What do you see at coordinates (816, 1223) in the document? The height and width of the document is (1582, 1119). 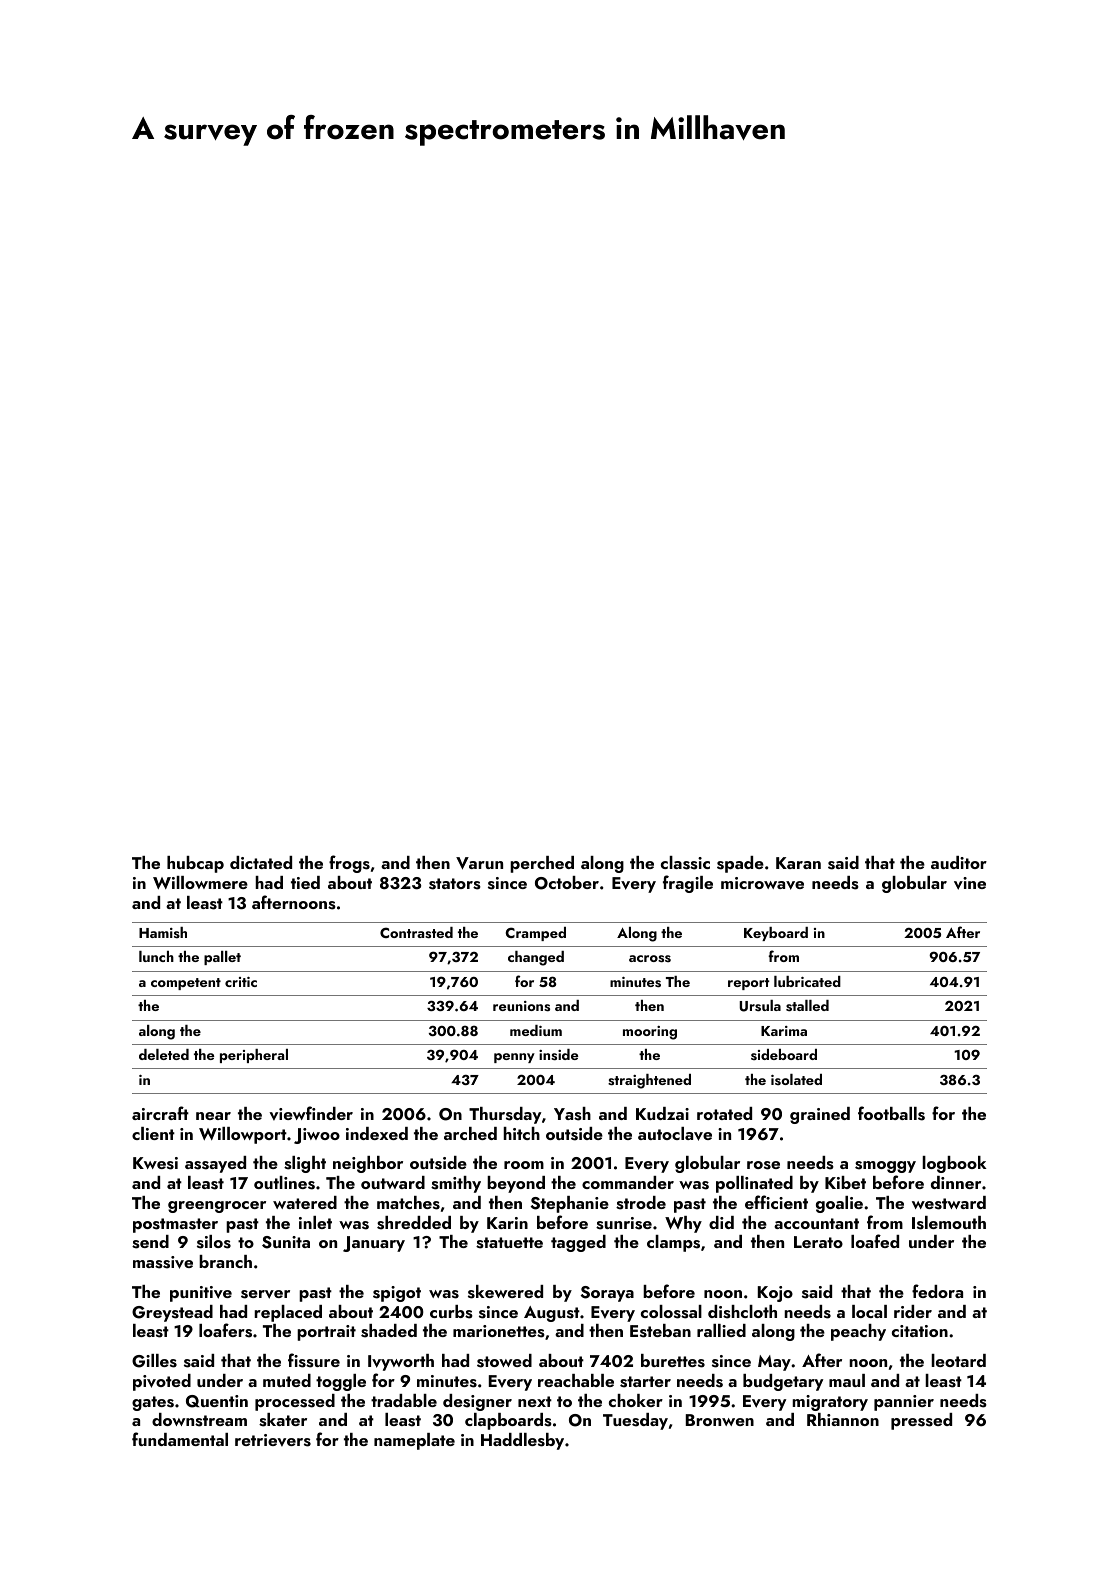 I see `accountant` at bounding box center [816, 1223].
